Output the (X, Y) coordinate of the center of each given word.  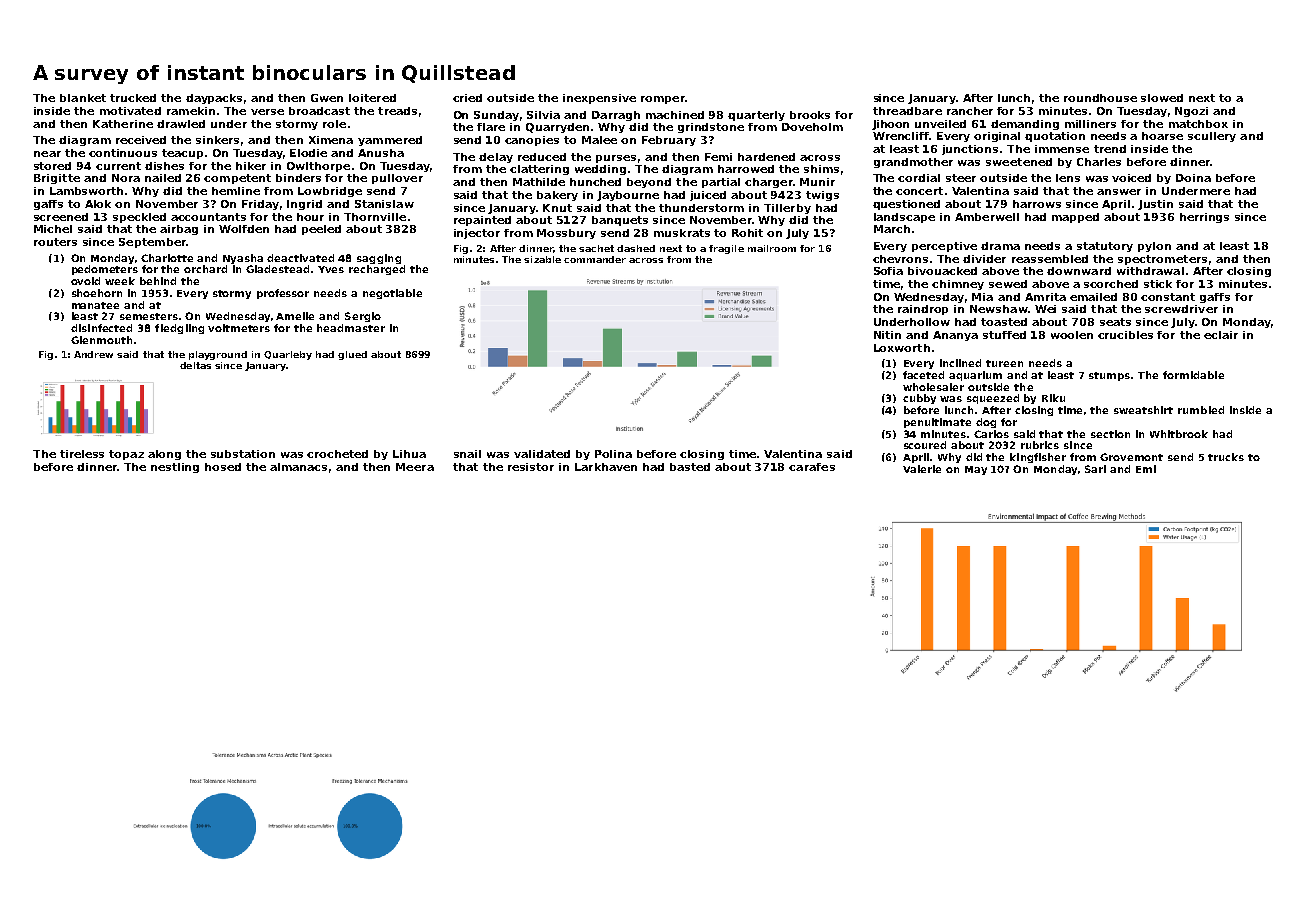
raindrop (923, 310)
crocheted (337, 454)
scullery (1212, 137)
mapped (1075, 218)
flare (491, 127)
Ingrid (304, 205)
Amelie (295, 316)
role (334, 124)
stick (1158, 284)
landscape (904, 218)
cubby (919, 399)
